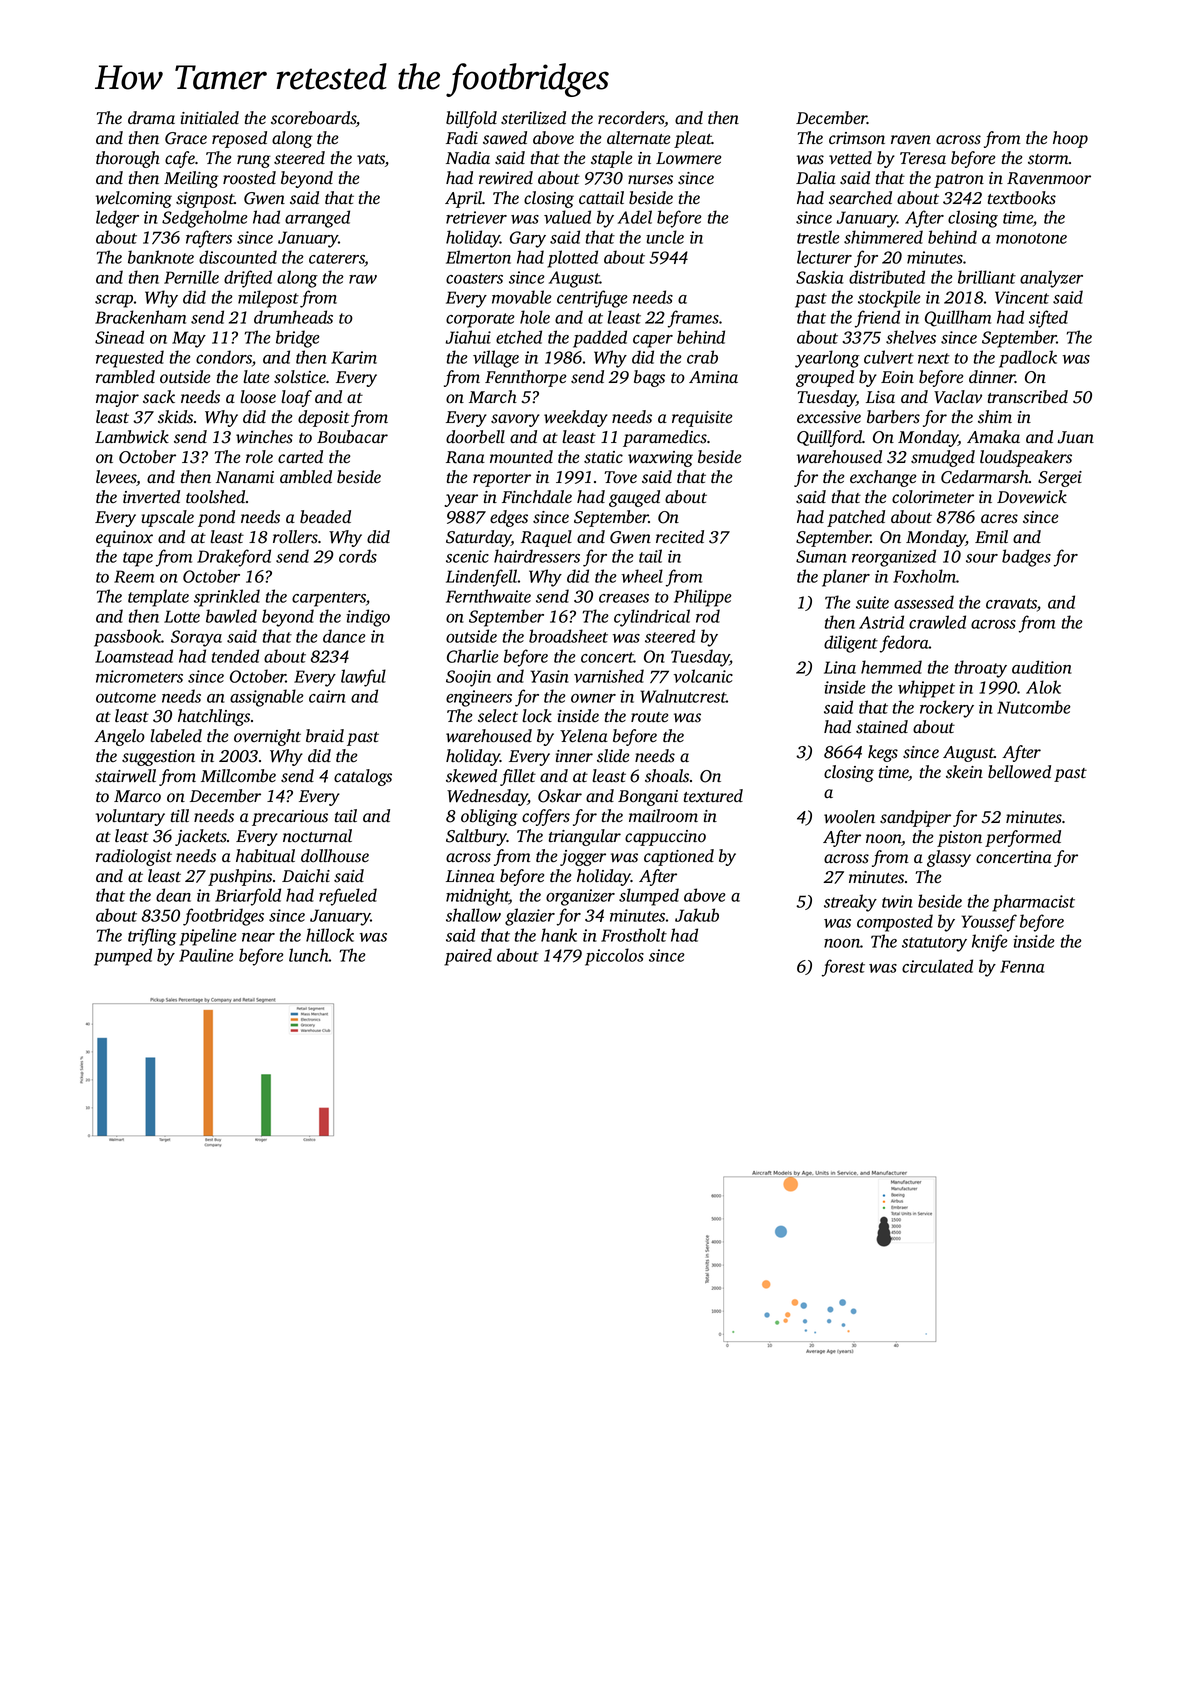 The width and height of the document is (1190, 1683). I want to click on fillet, so click(518, 777).
